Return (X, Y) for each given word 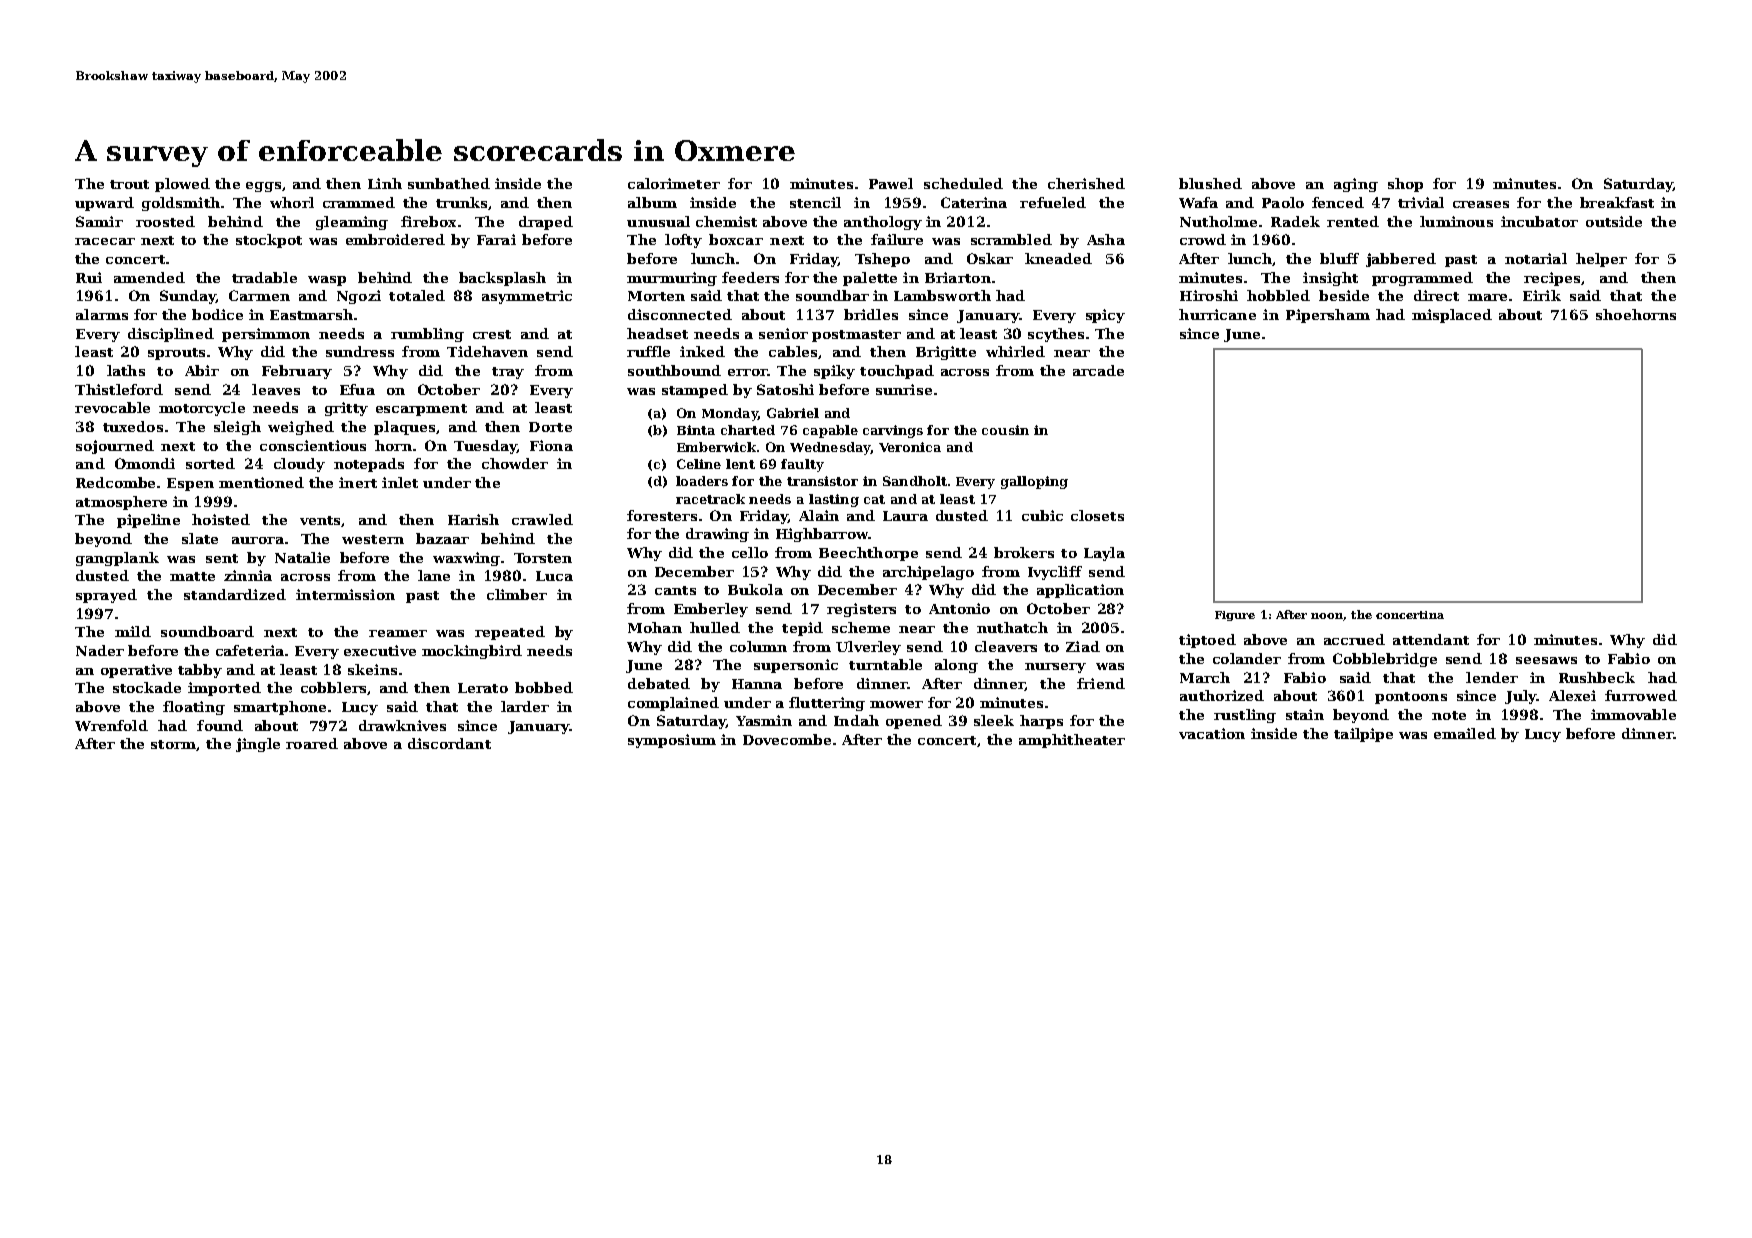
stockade (147, 687)
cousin (1005, 430)
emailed (1465, 733)
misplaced (1452, 316)
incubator (1539, 221)
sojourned (115, 447)
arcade (1098, 370)
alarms (102, 314)
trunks (461, 202)
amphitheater (1072, 741)
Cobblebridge (1385, 660)
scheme (861, 627)
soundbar (832, 295)
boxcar (736, 239)
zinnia (248, 575)
